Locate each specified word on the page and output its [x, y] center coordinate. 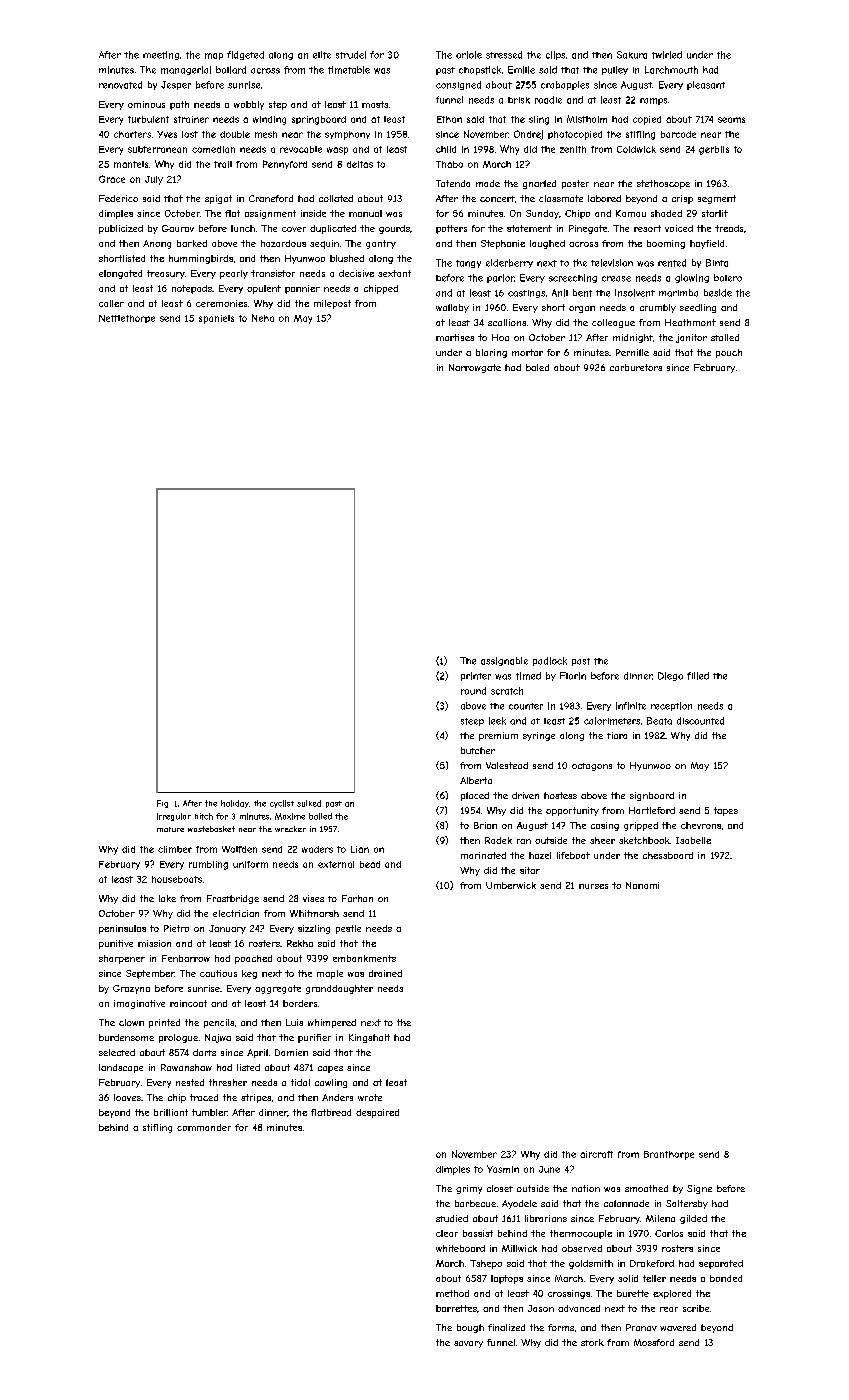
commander [204, 1127]
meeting [161, 55]
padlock [550, 661]
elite [322, 55]
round [473, 691]
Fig [162, 804]
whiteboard [460, 1248]
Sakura [632, 55]
